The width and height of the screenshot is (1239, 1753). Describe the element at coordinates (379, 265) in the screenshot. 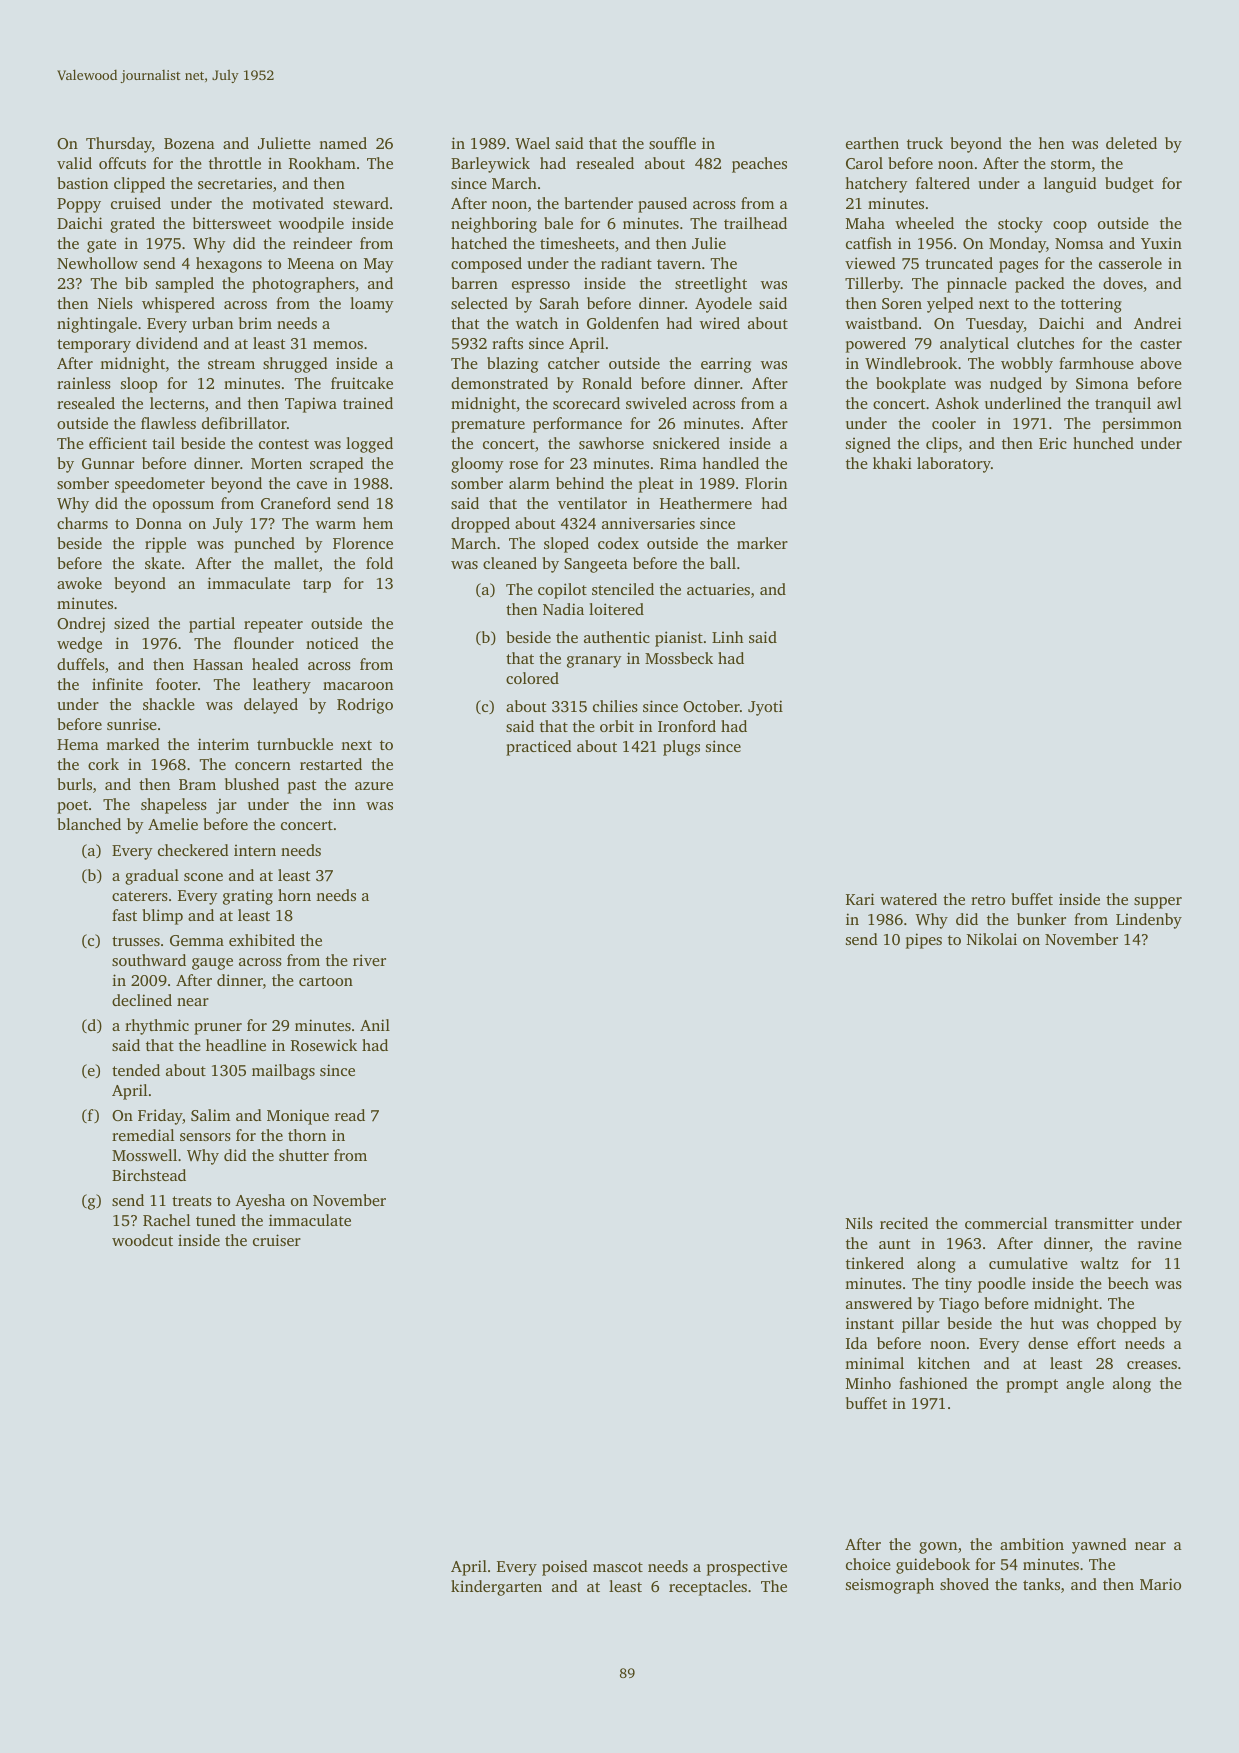

I see `May` at that location.
